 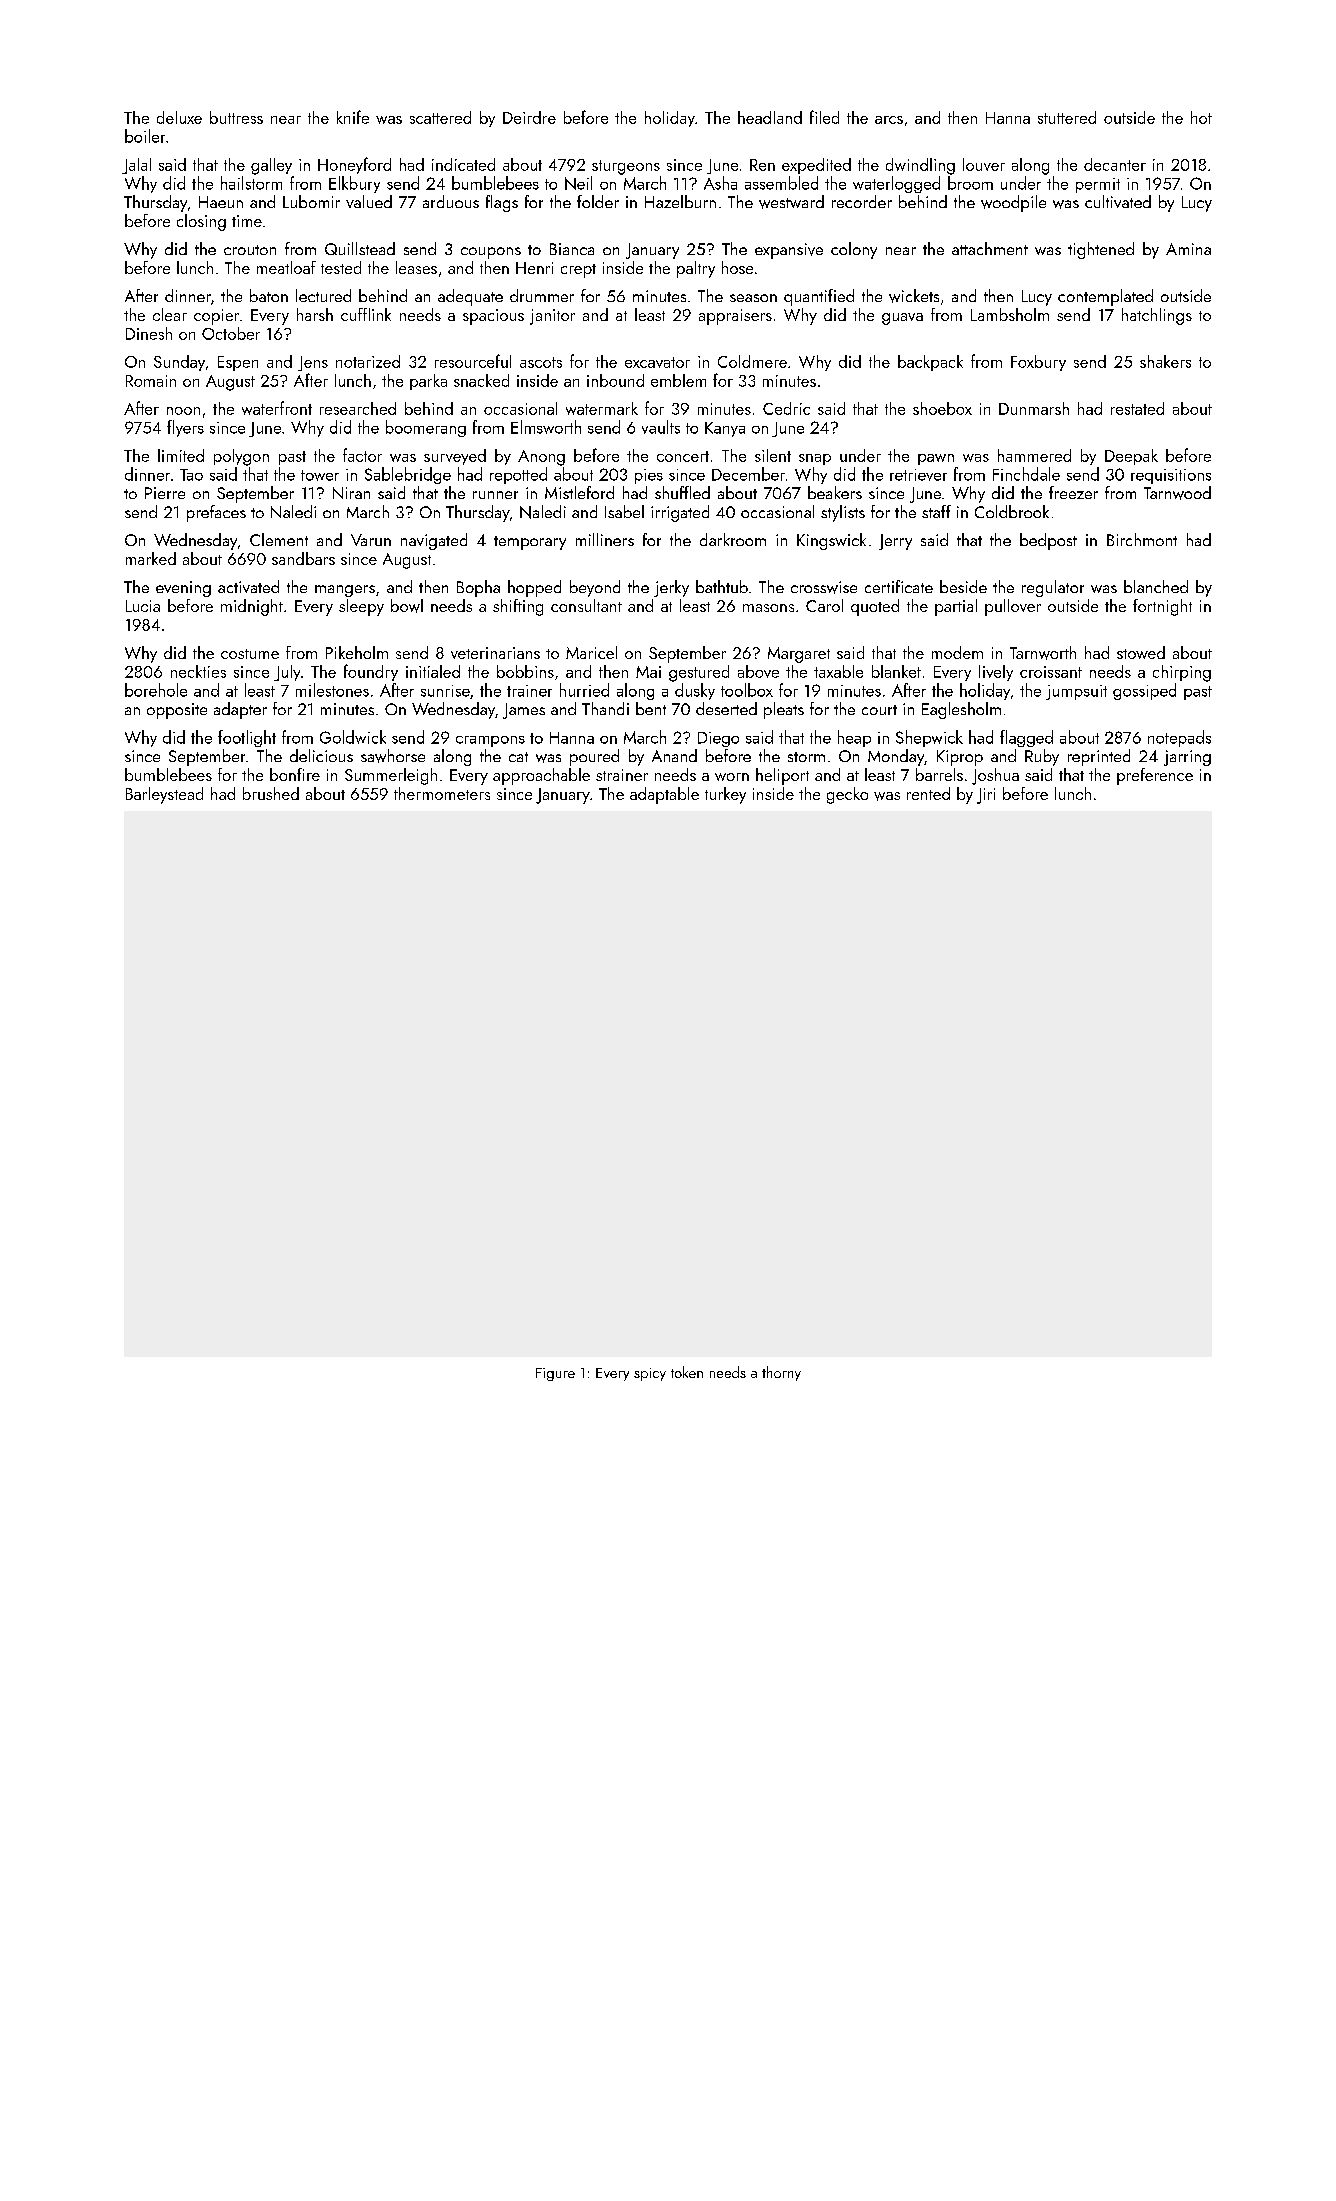 I want to click on turkey, so click(x=725, y=795).
